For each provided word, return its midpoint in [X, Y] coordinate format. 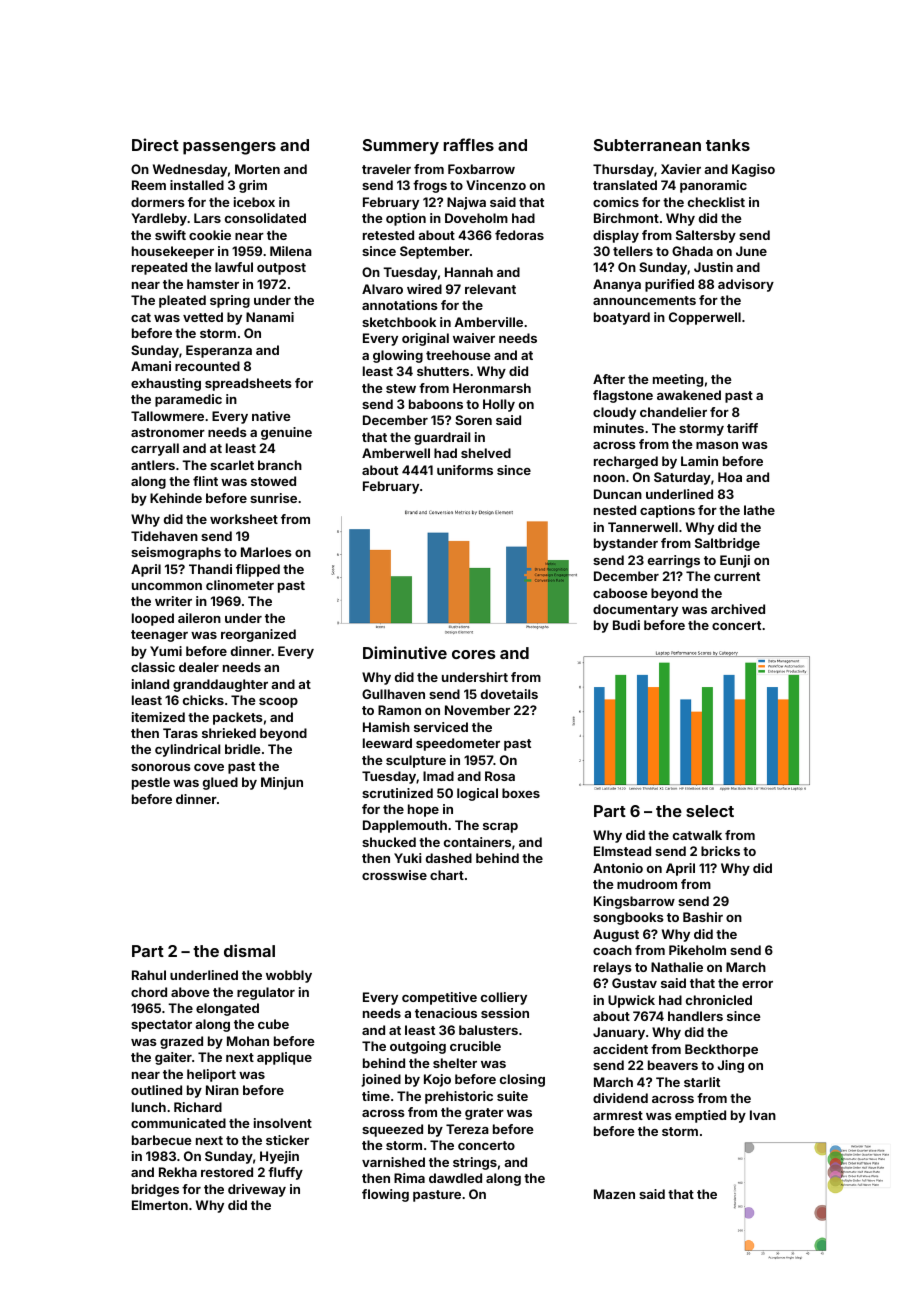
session [505, 1013]
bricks [720, 851]
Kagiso [753, 170]
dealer [199, 667]
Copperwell [705, 318]
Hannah [469, 272]
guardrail [442, 438]
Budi [626, 625]
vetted [203, 317]
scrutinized [397, 793]
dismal [249, 950]
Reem [149, 185]
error [757, 984]
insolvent [283, 1123]
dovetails [509, 694]
